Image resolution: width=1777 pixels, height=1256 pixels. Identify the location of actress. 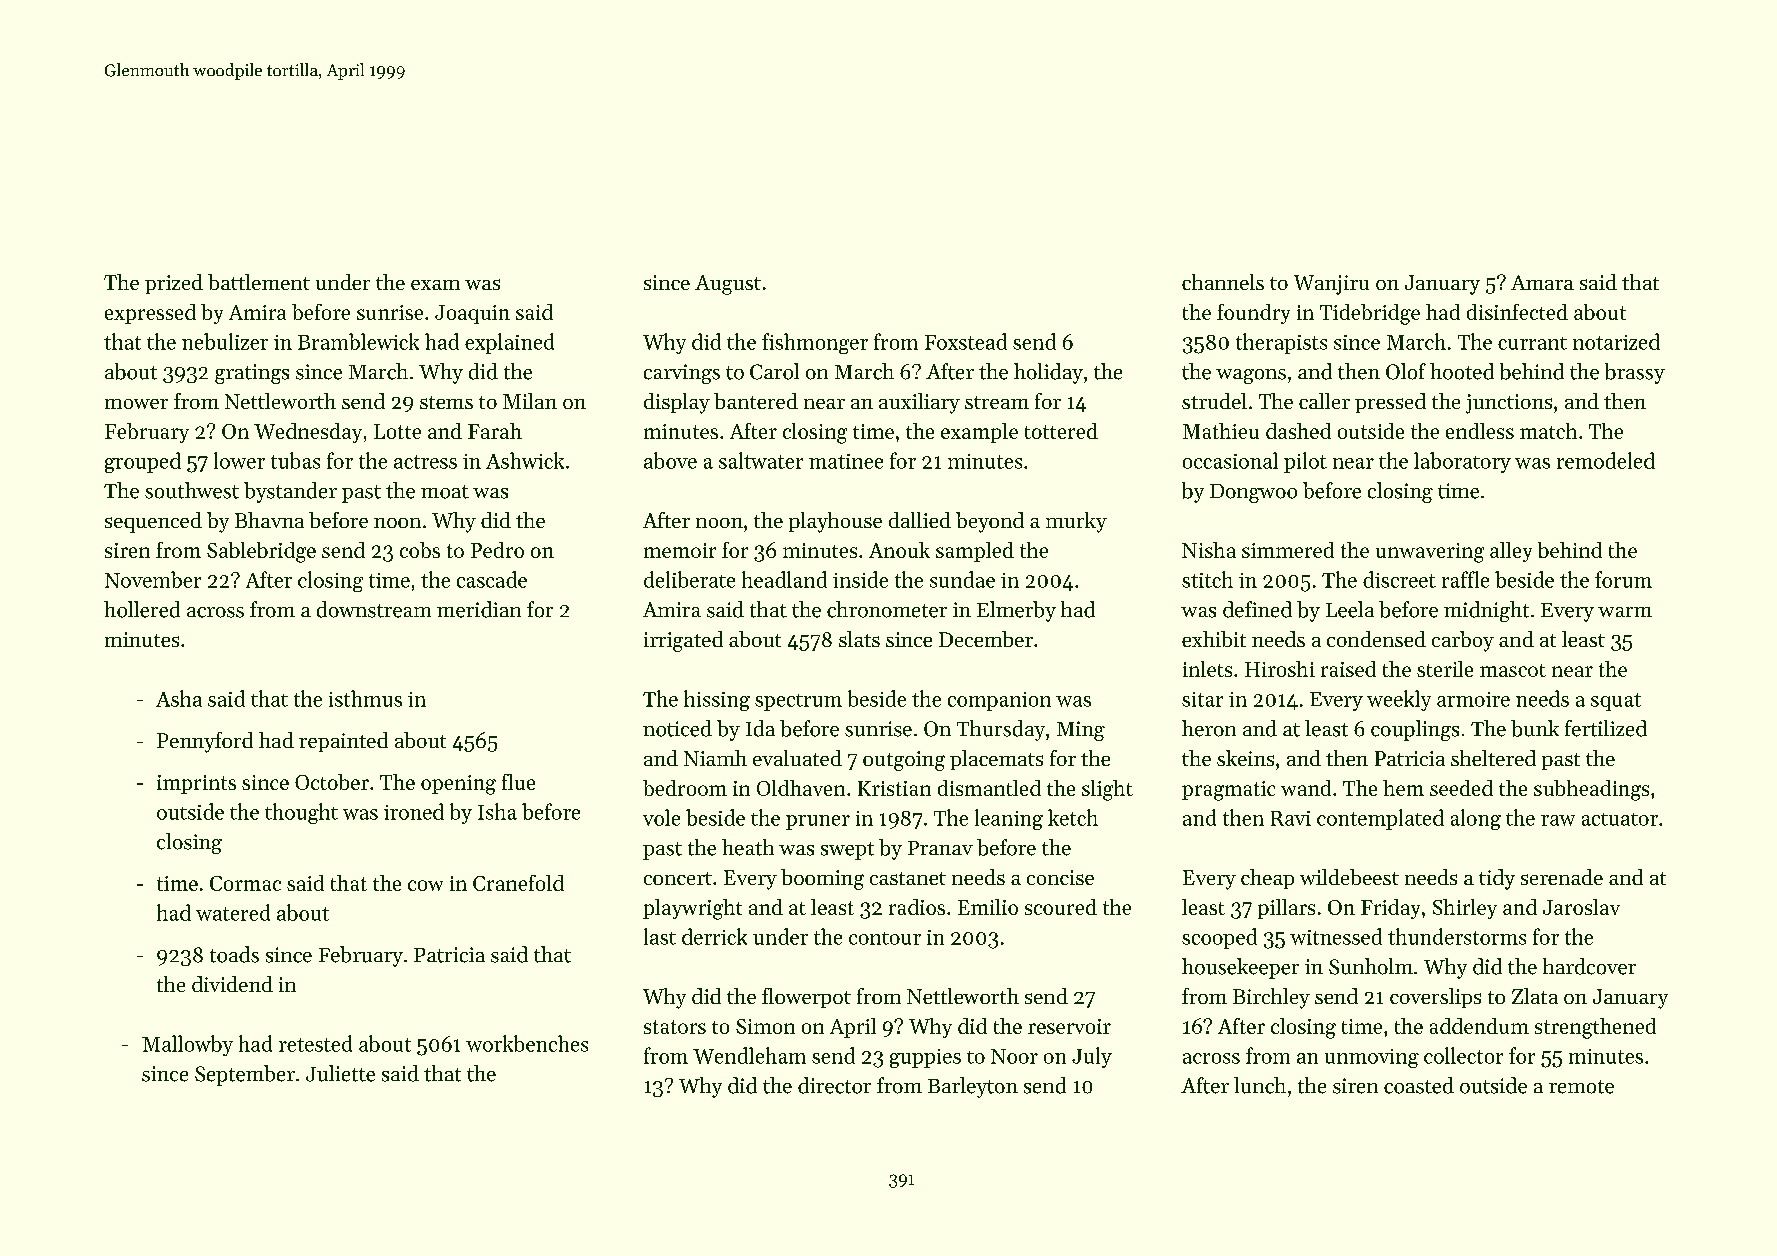
(425, 462).
